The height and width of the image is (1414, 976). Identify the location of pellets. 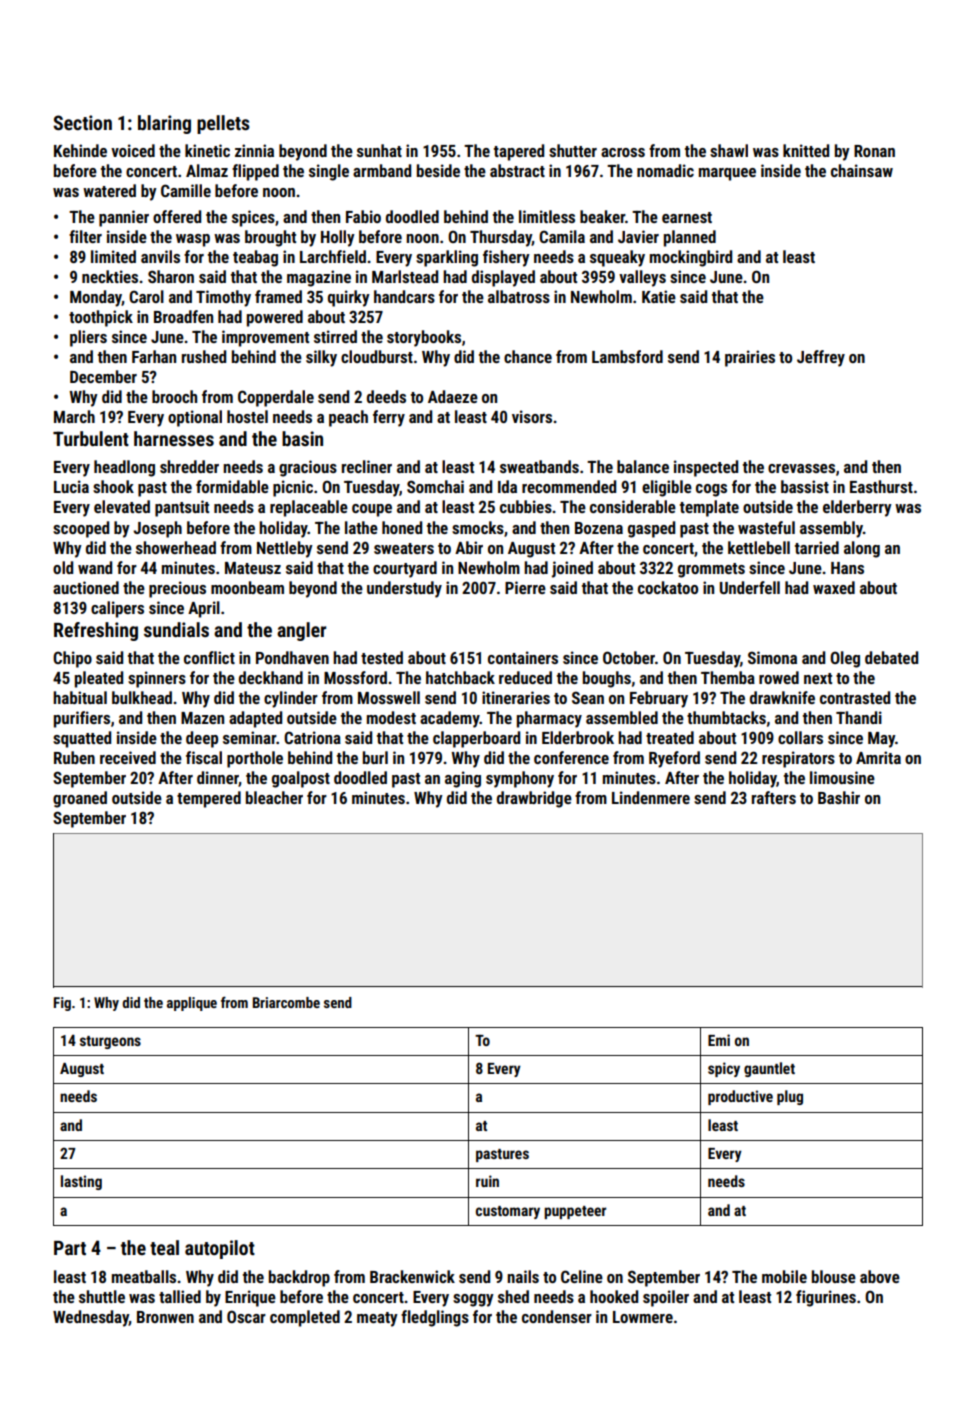
(223, 124).
